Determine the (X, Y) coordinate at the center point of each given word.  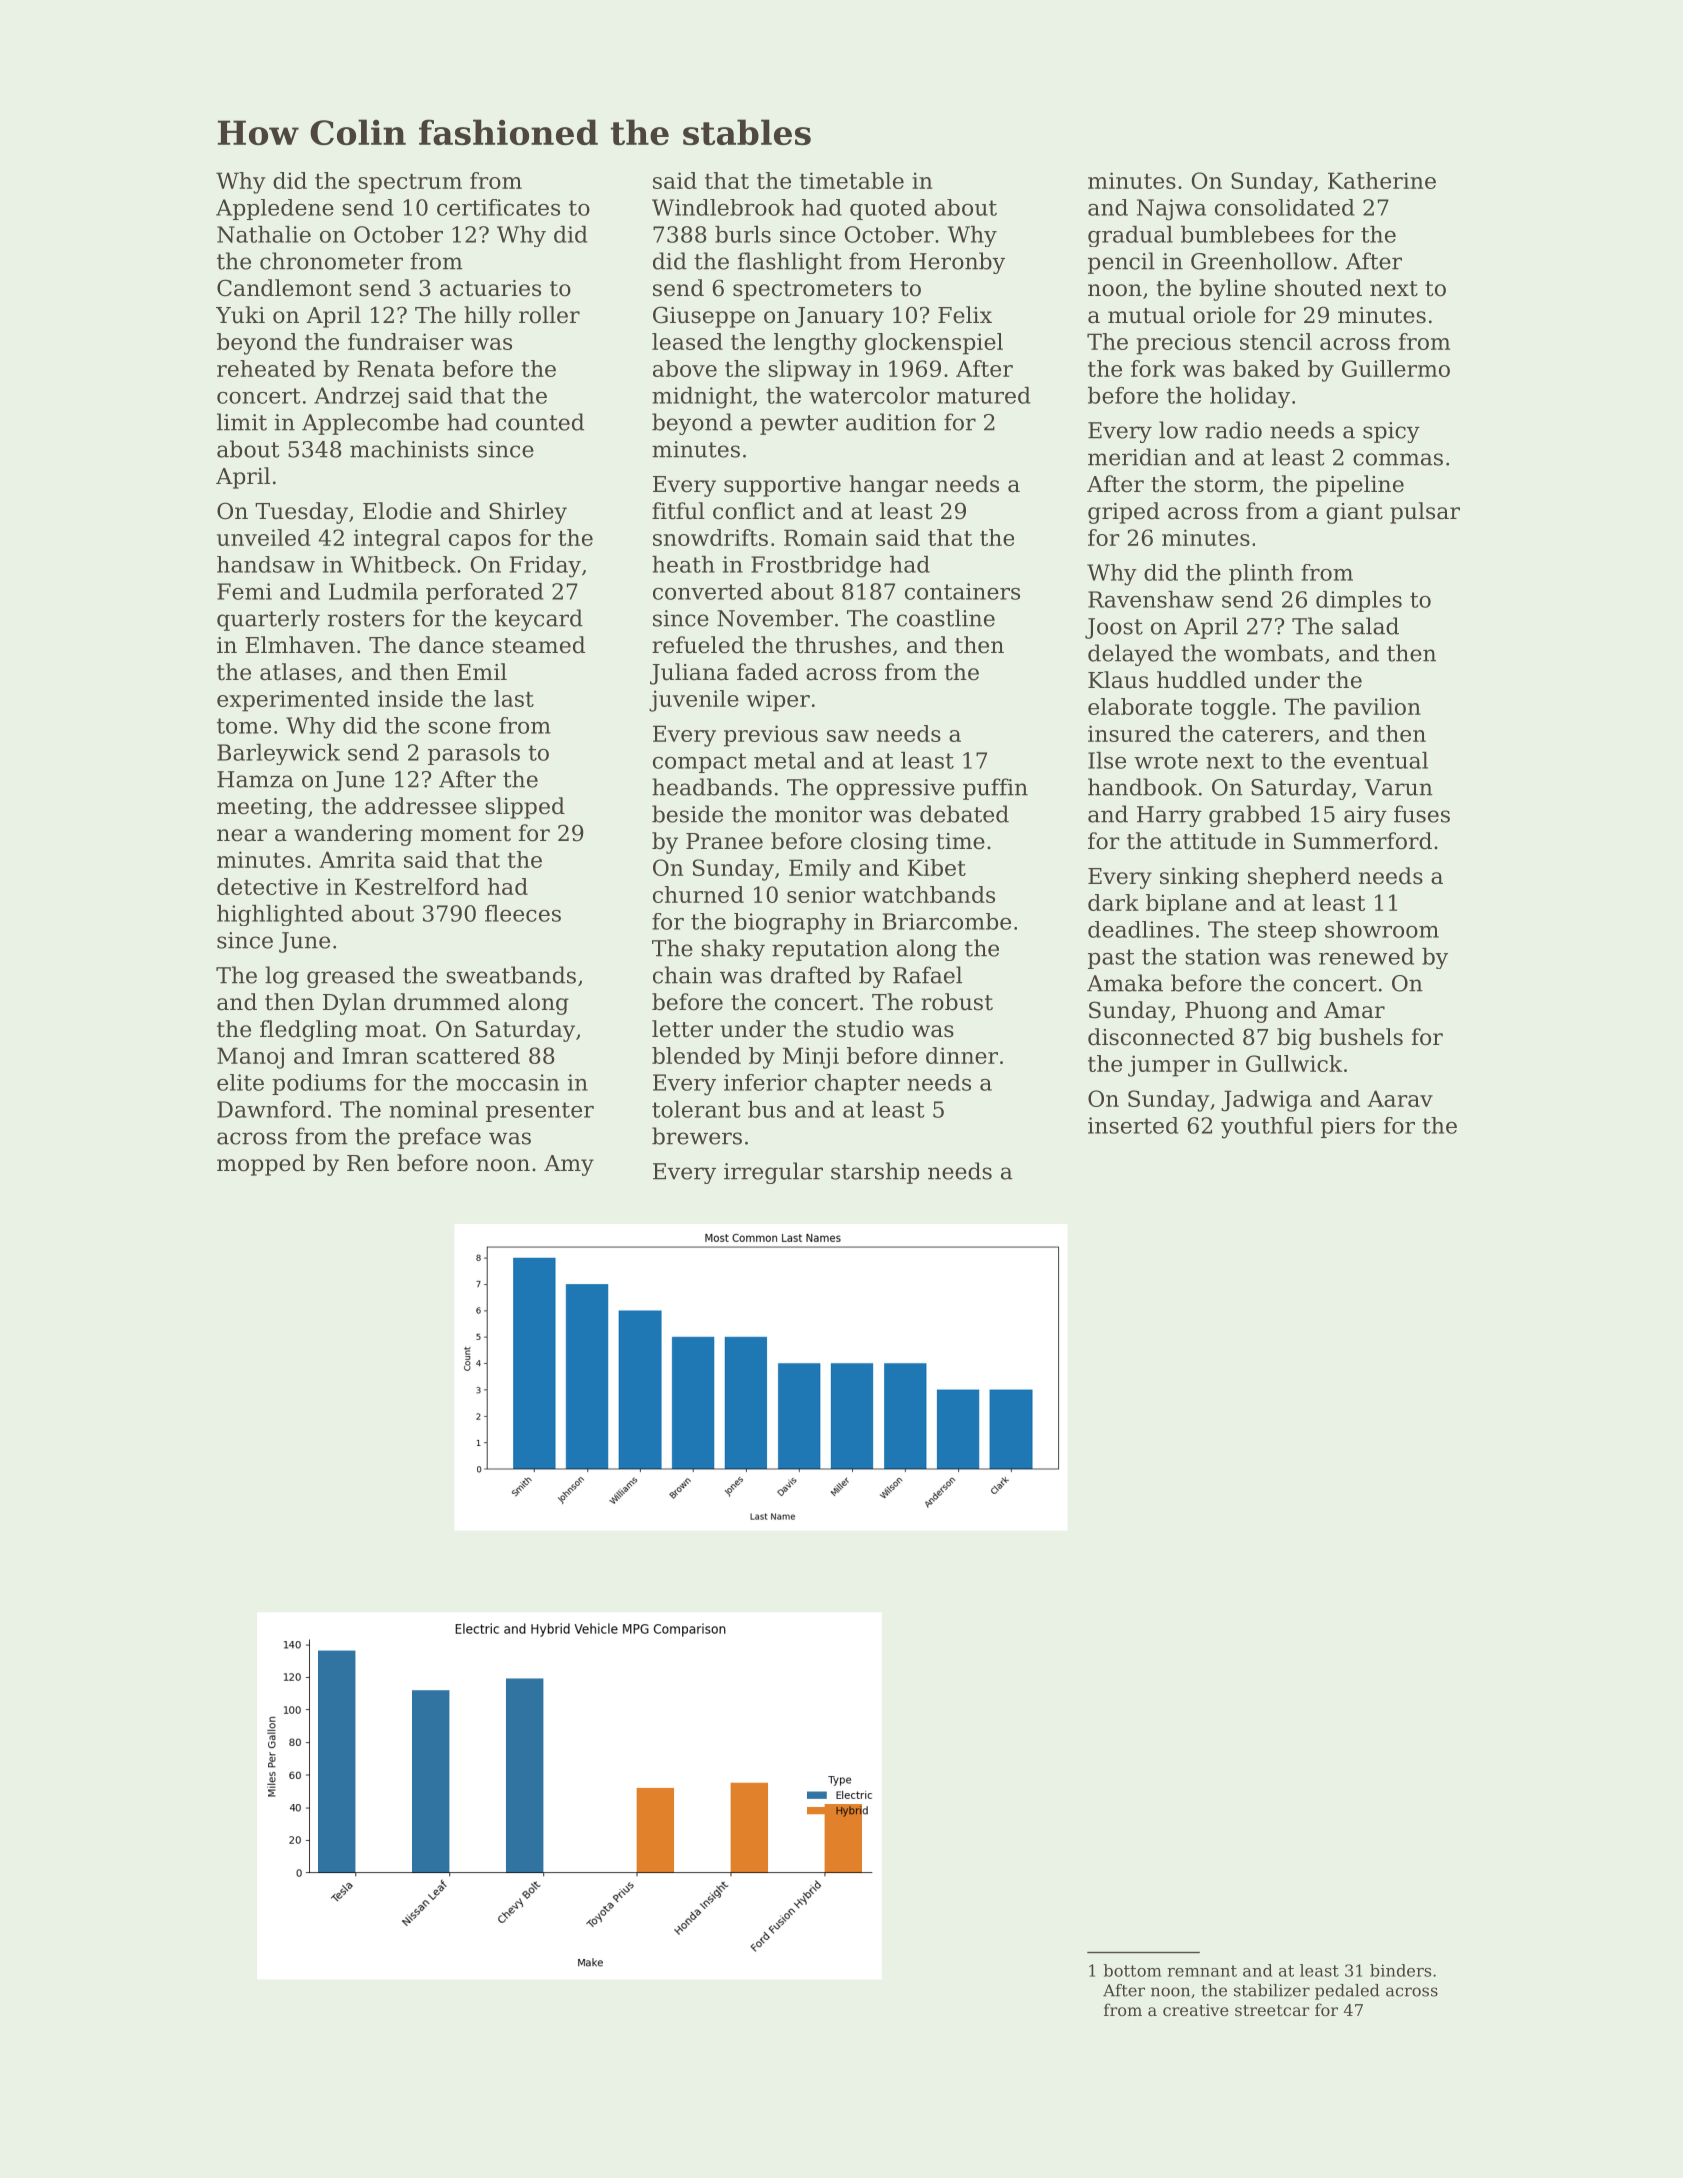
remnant (1202, 1971)
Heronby (957, 263)
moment (466, 834)
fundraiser (406, 341)
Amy (569, 1165)
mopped (261, 1165)
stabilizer (1272, 1990)
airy (1365, 816)
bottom (1133, 1970)
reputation (830, 950)
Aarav (1400, 1098)
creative (1196, 2010)
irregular (773, 1173)
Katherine (1382, 180)
